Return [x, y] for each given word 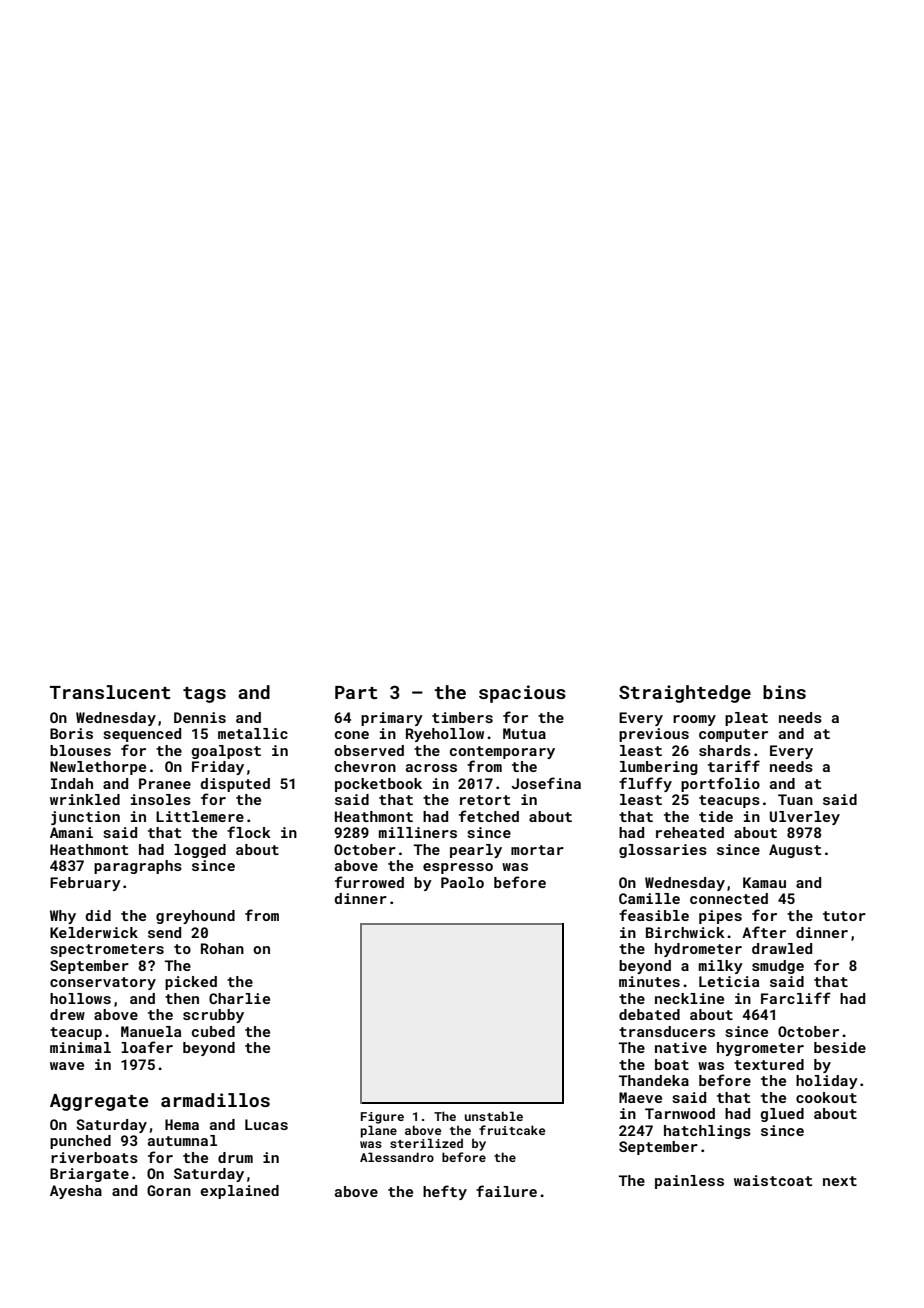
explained [239, 1192]
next [840, 1181]
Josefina [546, 783]
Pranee [165, 783]
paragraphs [138, 867]
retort [485, 800]
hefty [445, 1192]
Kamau [764, 882]
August [795, 851]
